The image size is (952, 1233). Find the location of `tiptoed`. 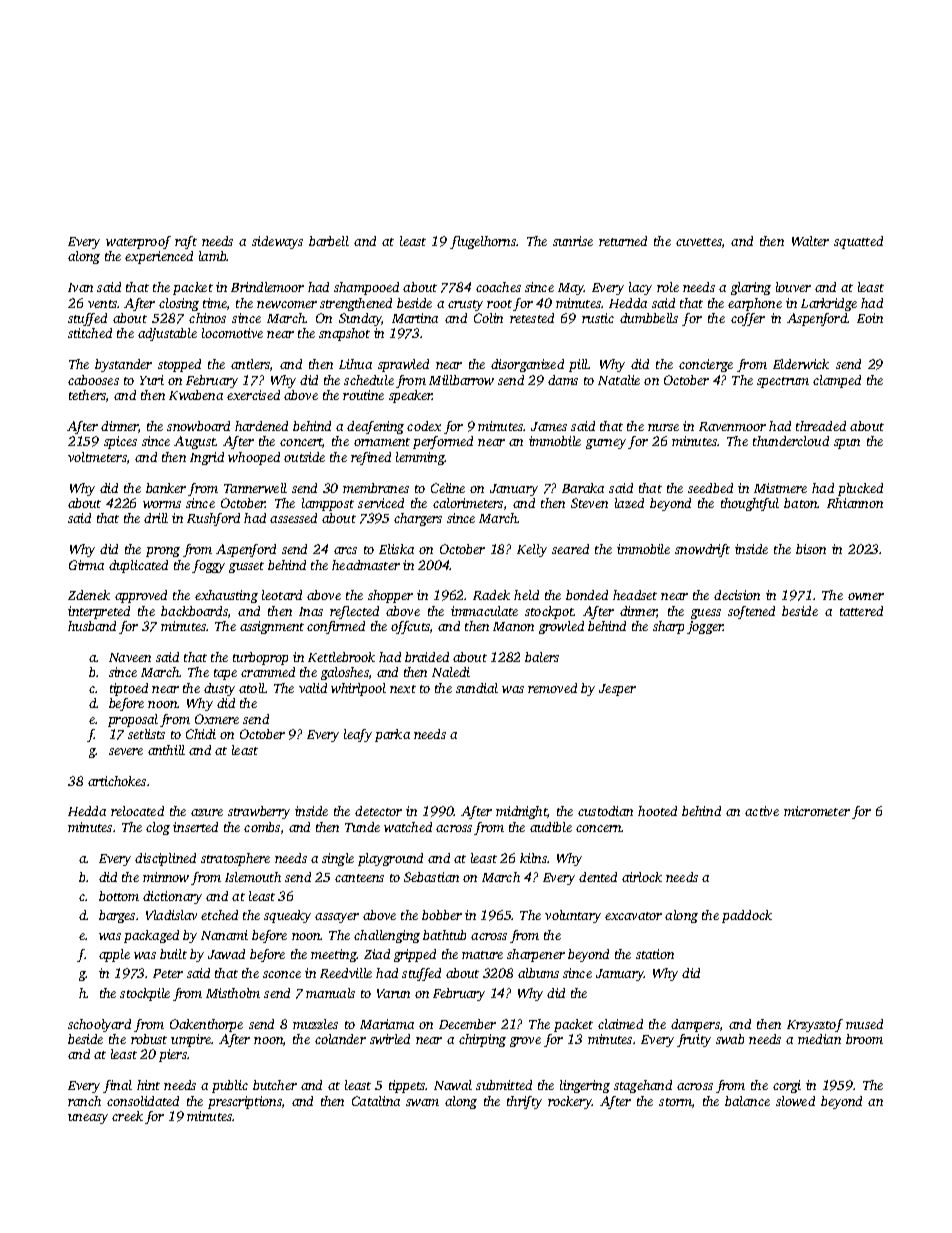

tiptoed is located at coordinates (129, 689).
